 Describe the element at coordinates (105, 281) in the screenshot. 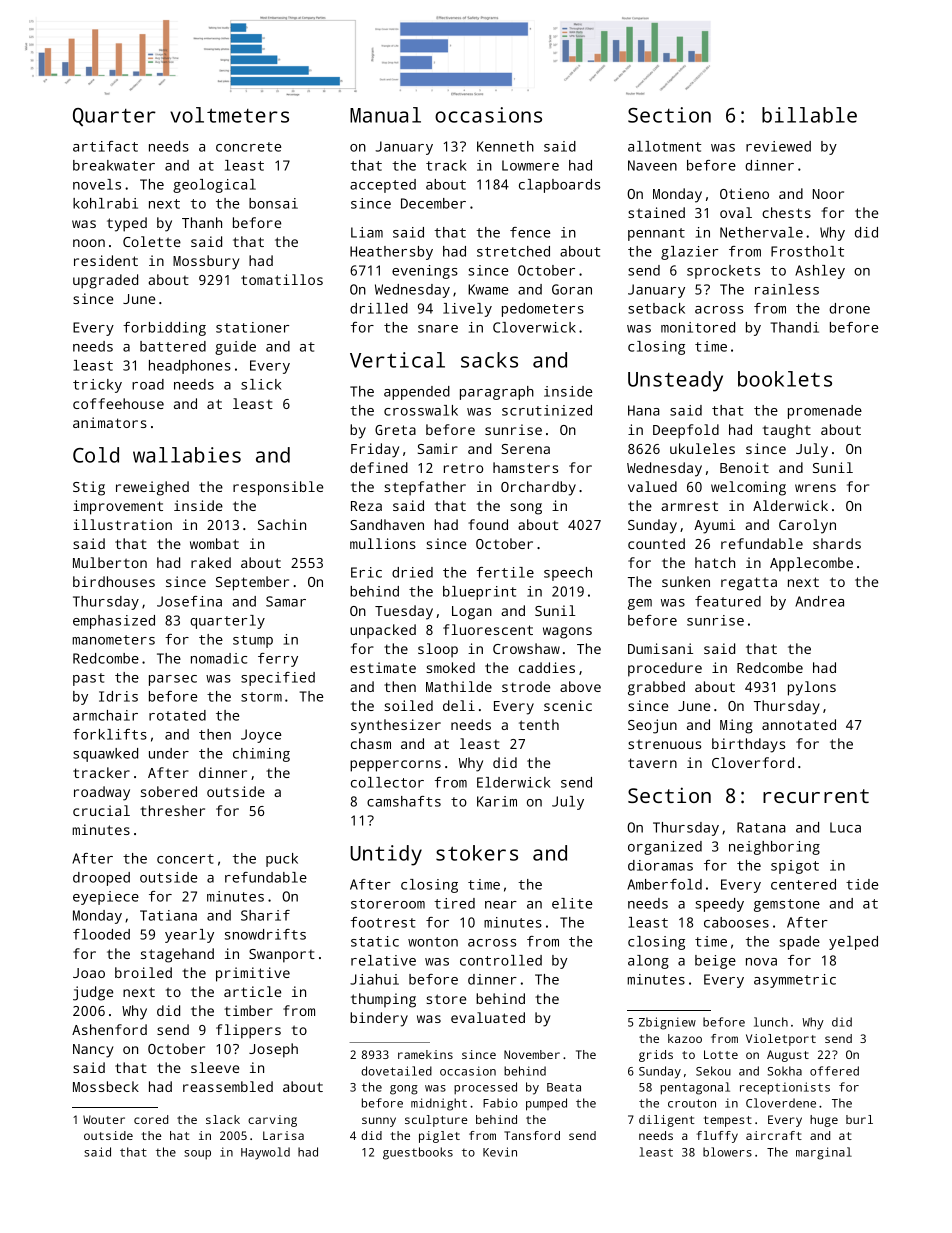

I see `upgraded` at that location.
